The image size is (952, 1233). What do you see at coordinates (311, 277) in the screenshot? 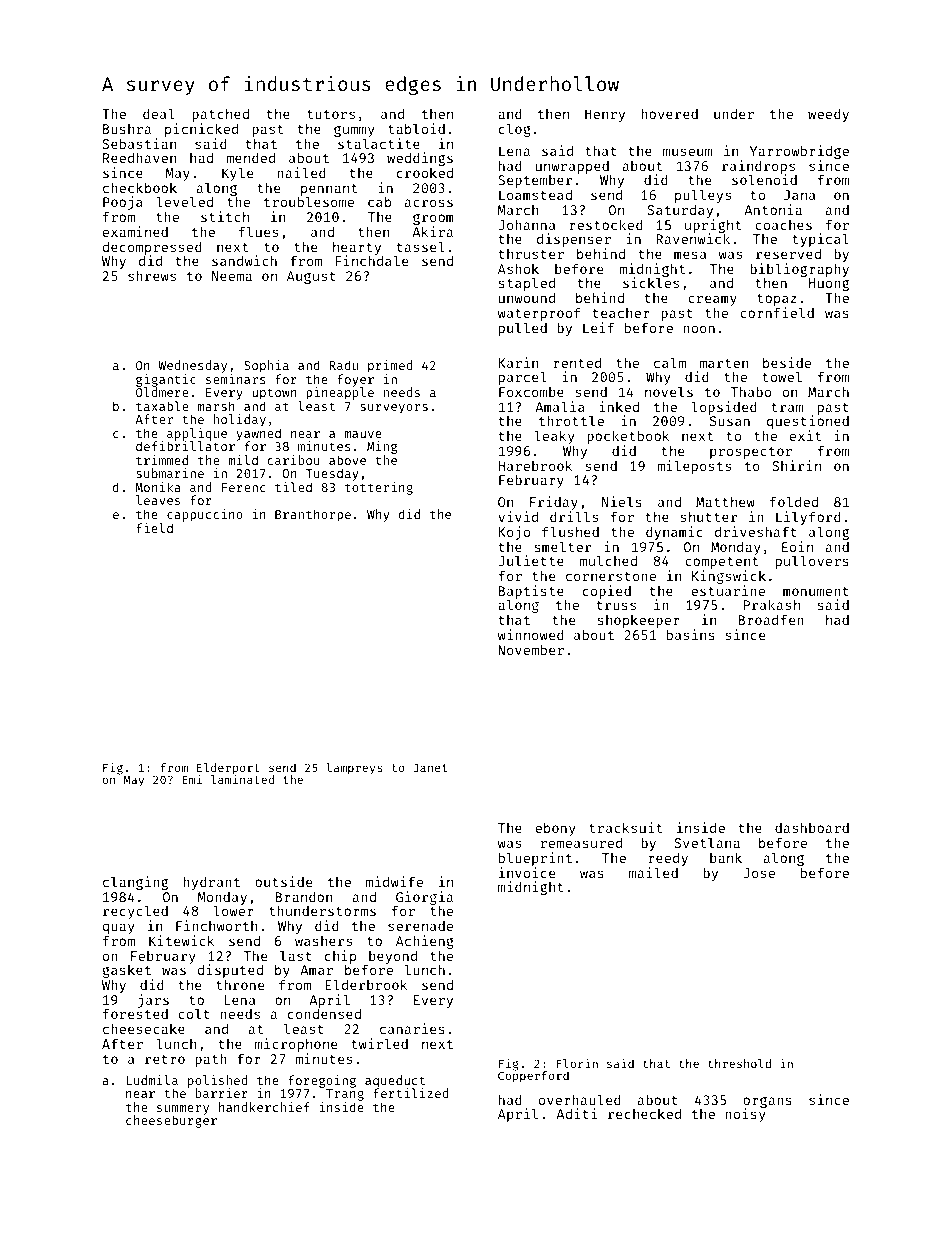
I see `August` at bounding box center [311, 277].
